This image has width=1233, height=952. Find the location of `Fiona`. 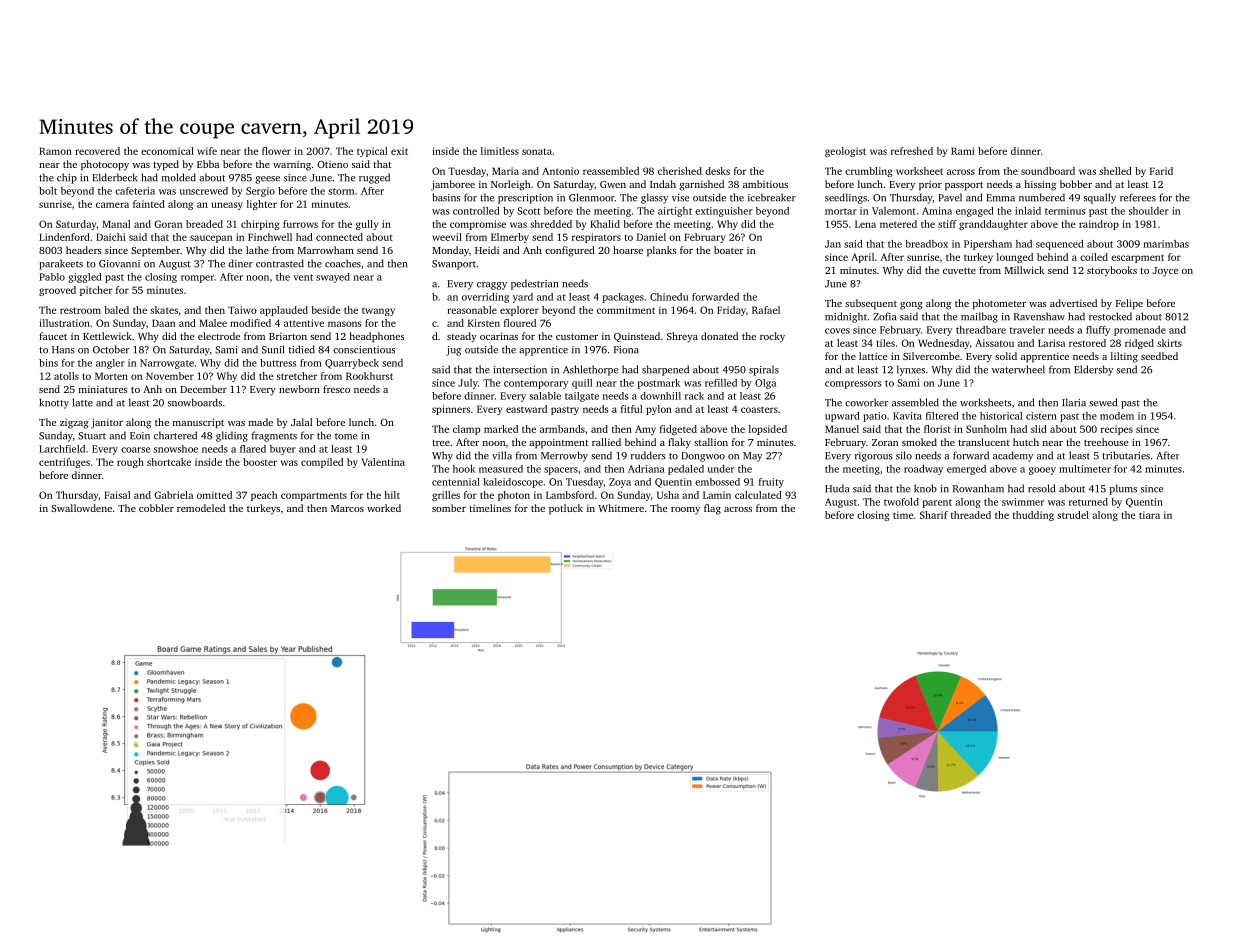

Fiona is located at coordinates (626, 350).
